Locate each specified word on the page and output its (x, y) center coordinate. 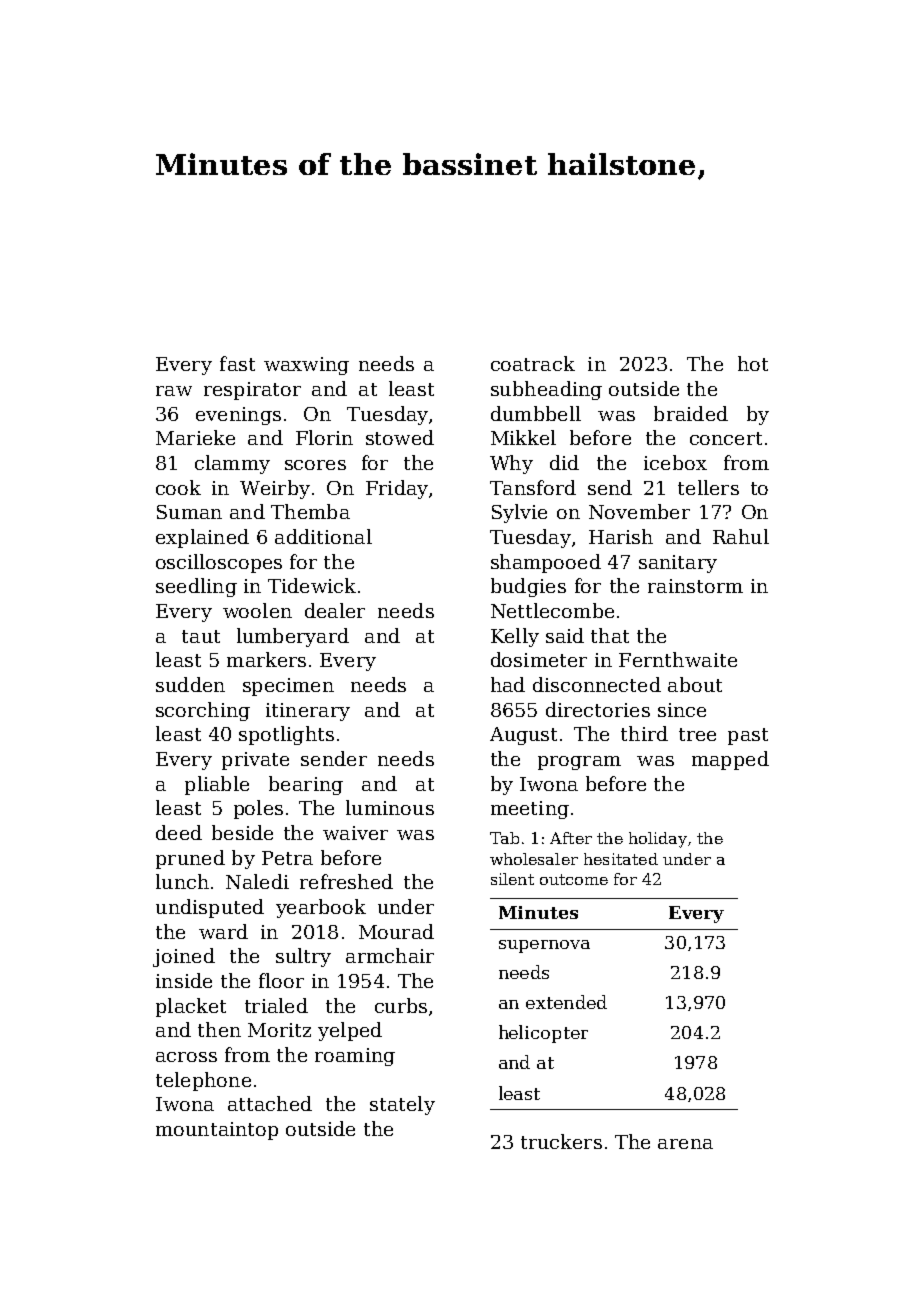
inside (184, 980)
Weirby (275, 489)
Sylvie (519, 513)
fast (237, 363)
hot (753, 363)
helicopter (543, 1034)
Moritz (279, 1030)
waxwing (306, 366)
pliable (217, 785)
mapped (730, 760)
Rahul (741, 536)
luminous (390, 807)
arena (685, 1144)
